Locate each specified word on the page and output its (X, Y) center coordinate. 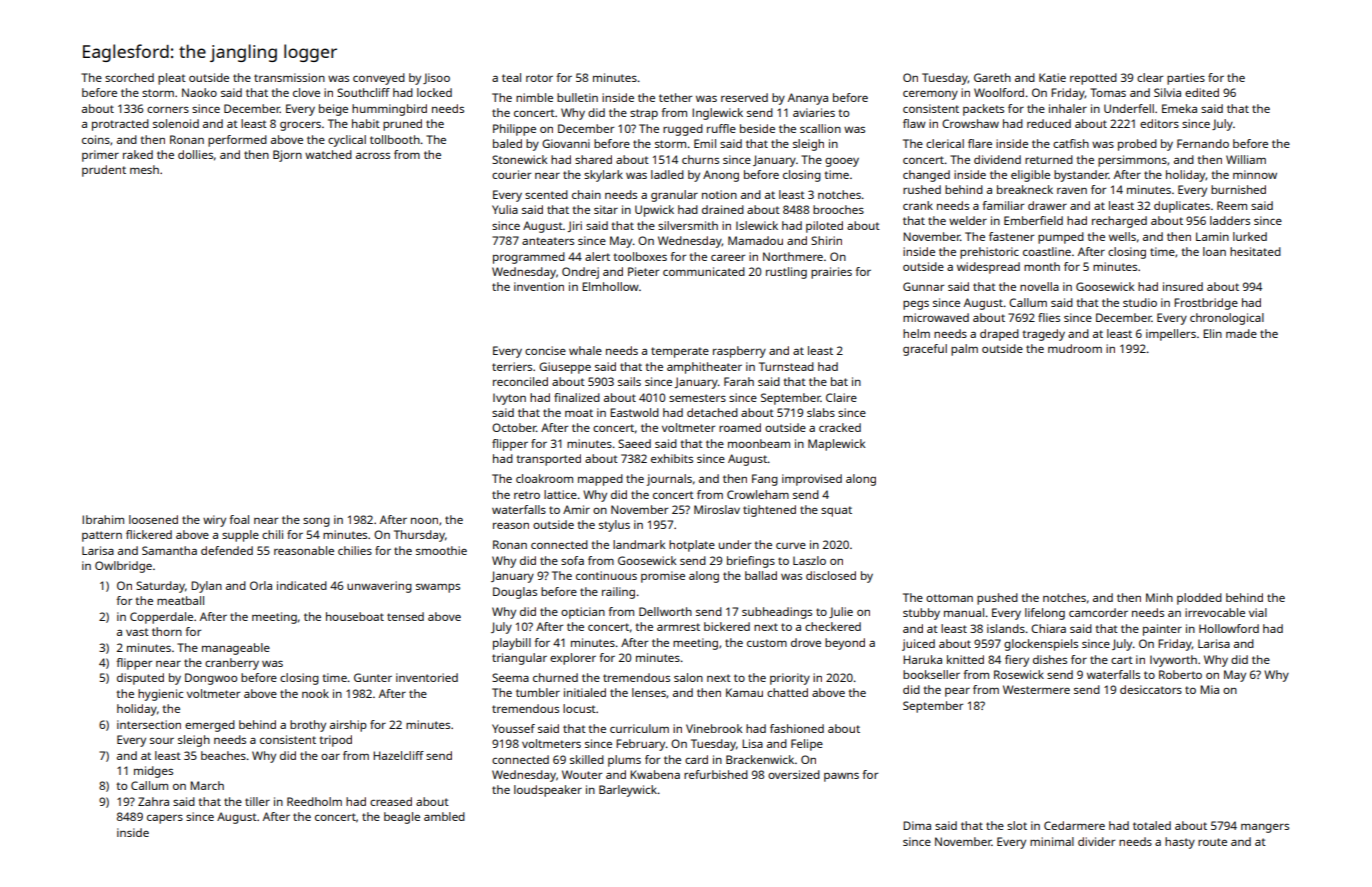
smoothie (441, 550)
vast (137, 632)
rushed (922, 189)
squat (836, 511)
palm (964, 350)
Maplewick (836, 445)
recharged (1119, 222)
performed (237, 141)
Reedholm (314, 801)
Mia (1209, 689)
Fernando (1203, 143)
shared (593, 159)
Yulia (505, 209)
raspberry (739, 352)
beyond (845, 644)
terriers (512, 366)
